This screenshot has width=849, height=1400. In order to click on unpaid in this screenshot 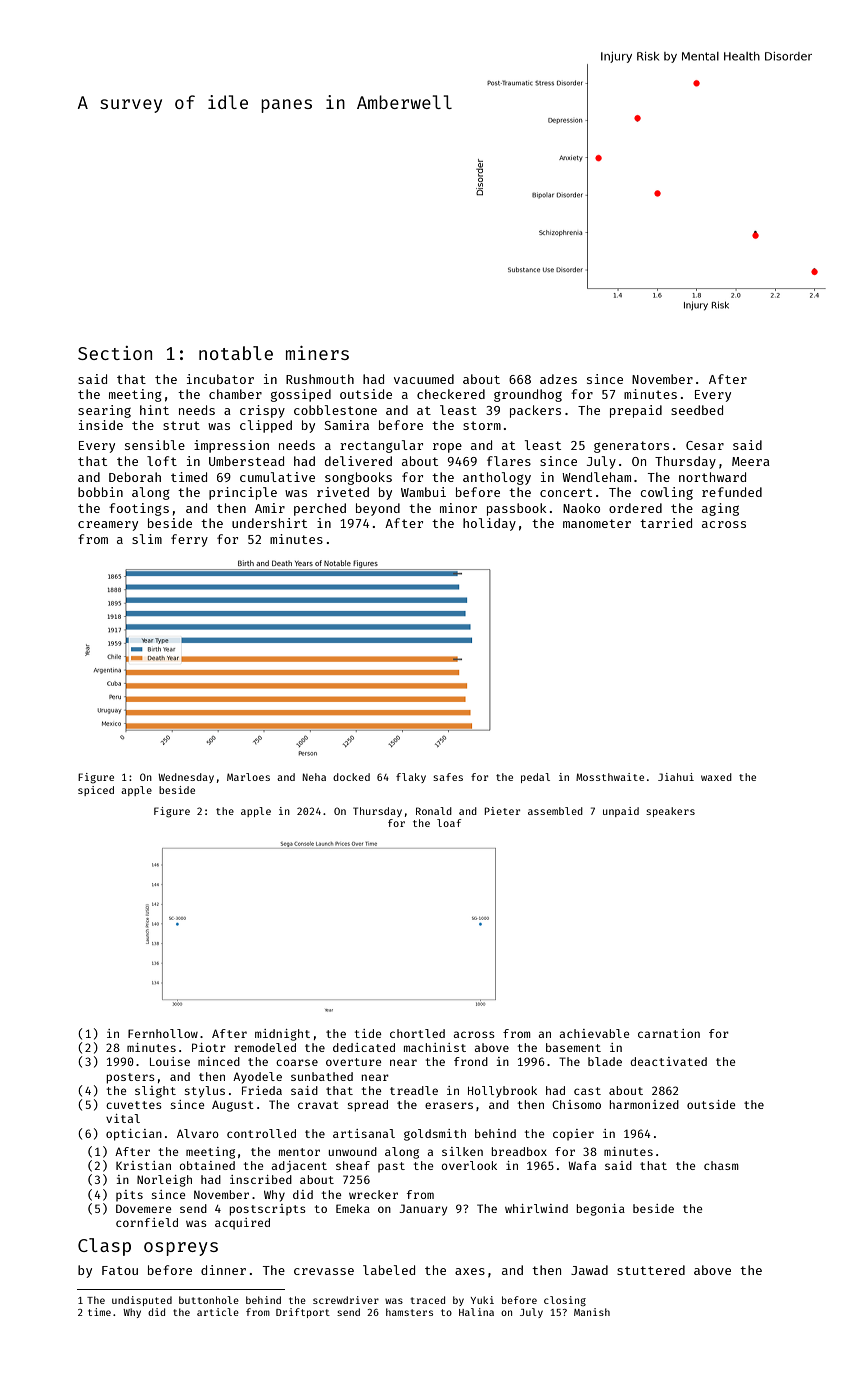, I will do `click(621, 812)`.
